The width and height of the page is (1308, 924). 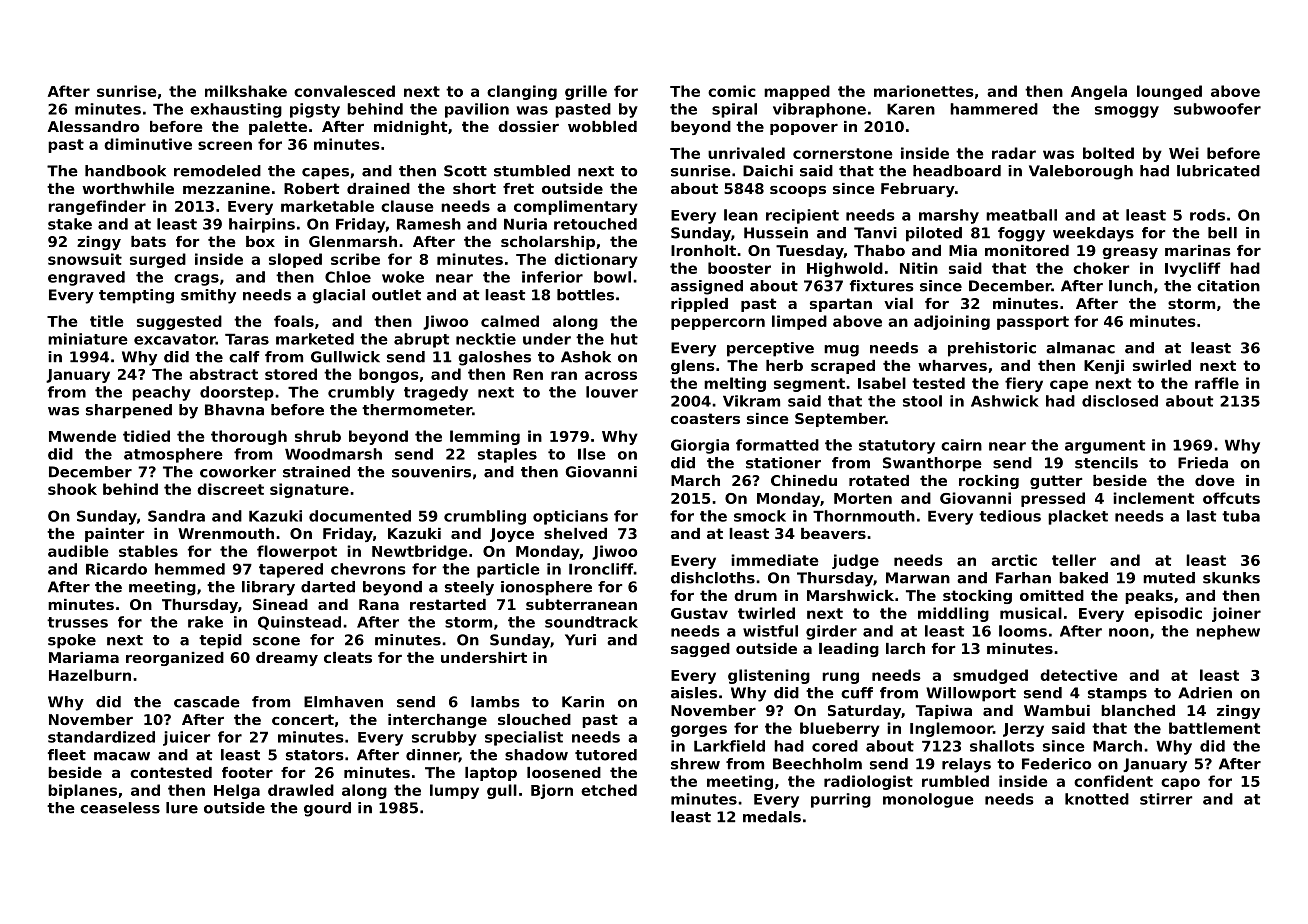 What do you see at coordinates (129, 411) in the page?
I see `sharpened` at bounding box center [129, 411].
